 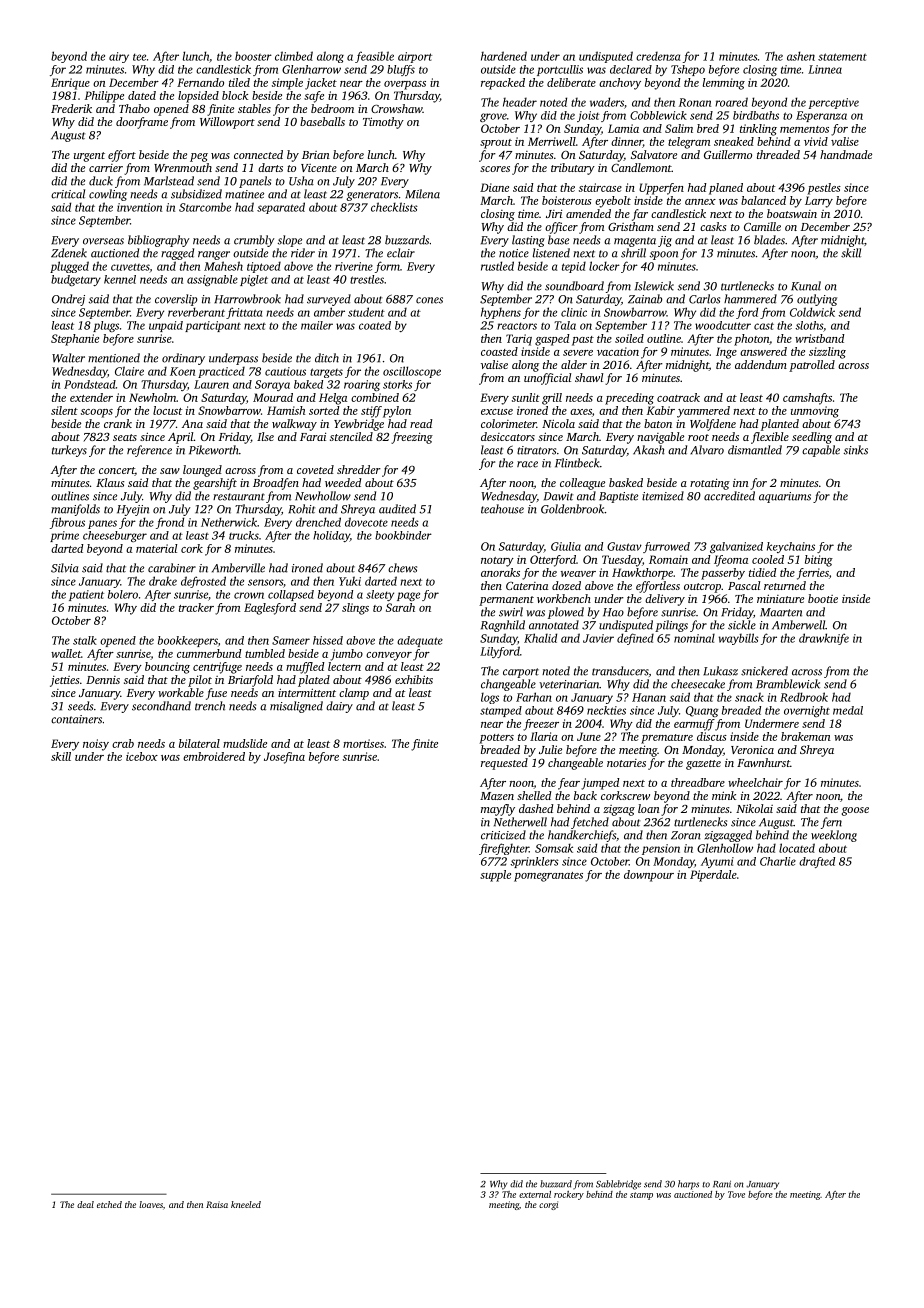 What do you see at coordinates (151, 1204) in the document?
I see `loaves` at bounding box center [151, 1204].
